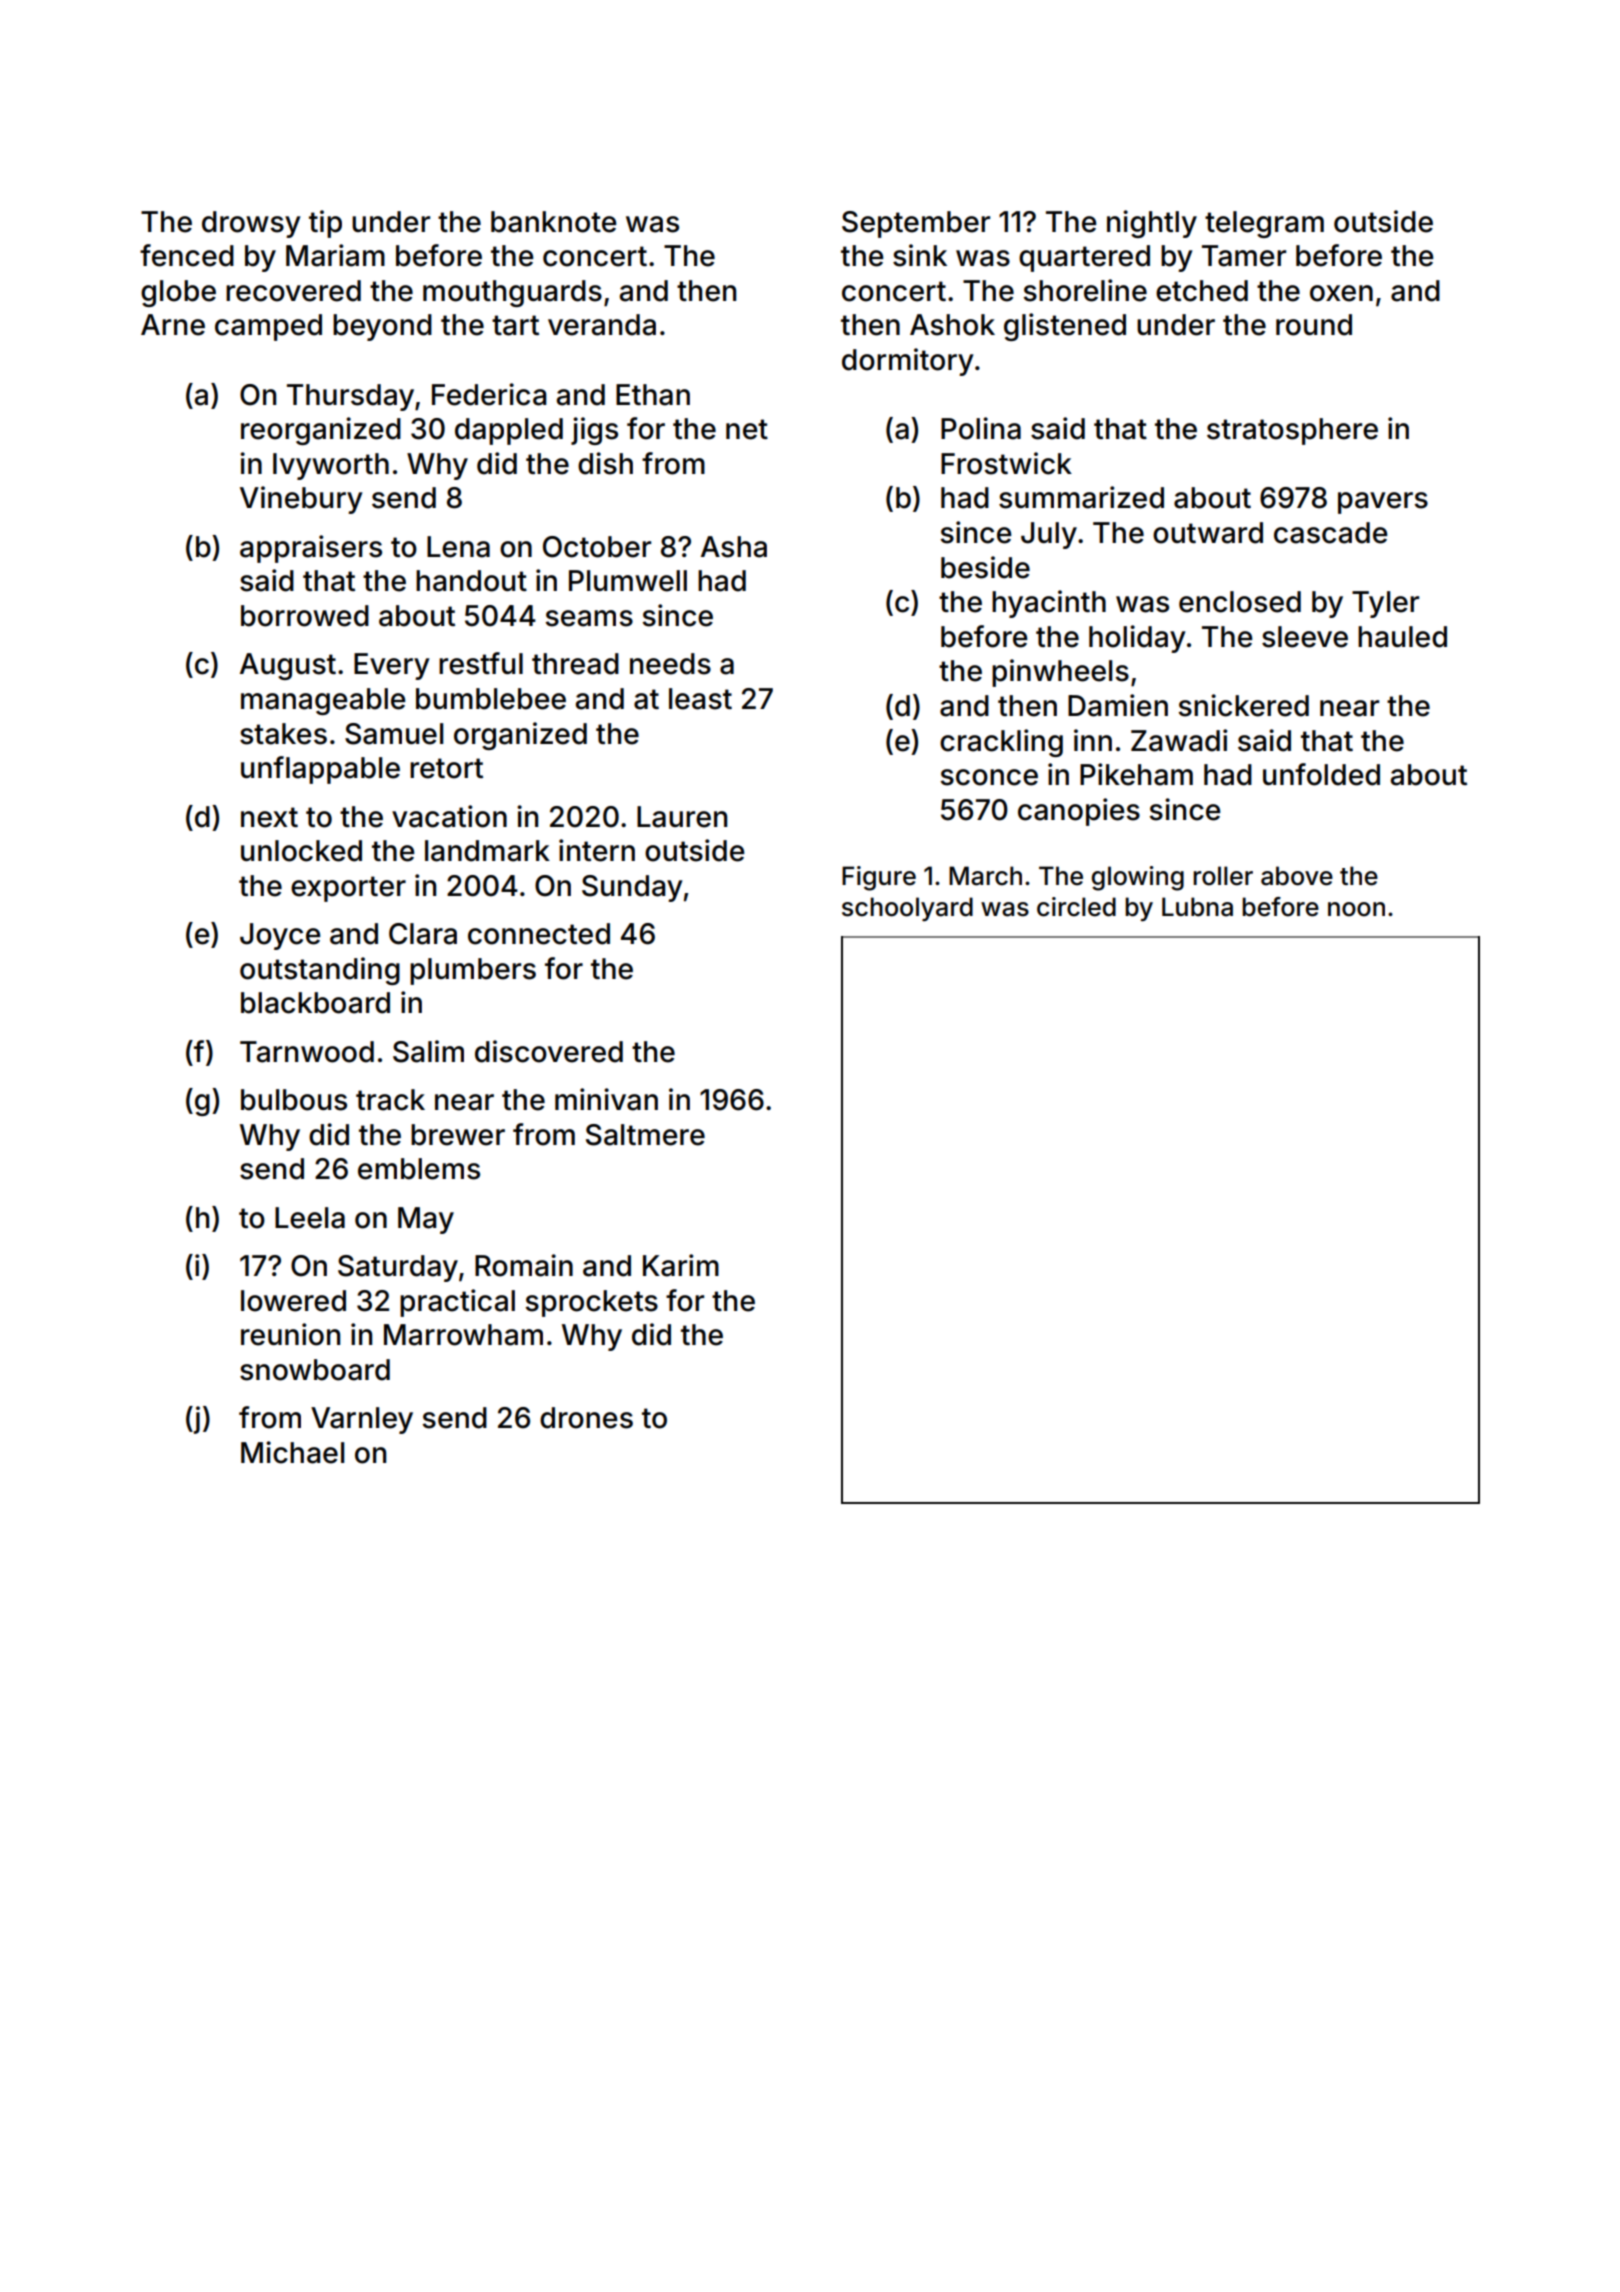  Describe the element at coordinates (920, 255) in the screenshot. I see `sink` at that location.
